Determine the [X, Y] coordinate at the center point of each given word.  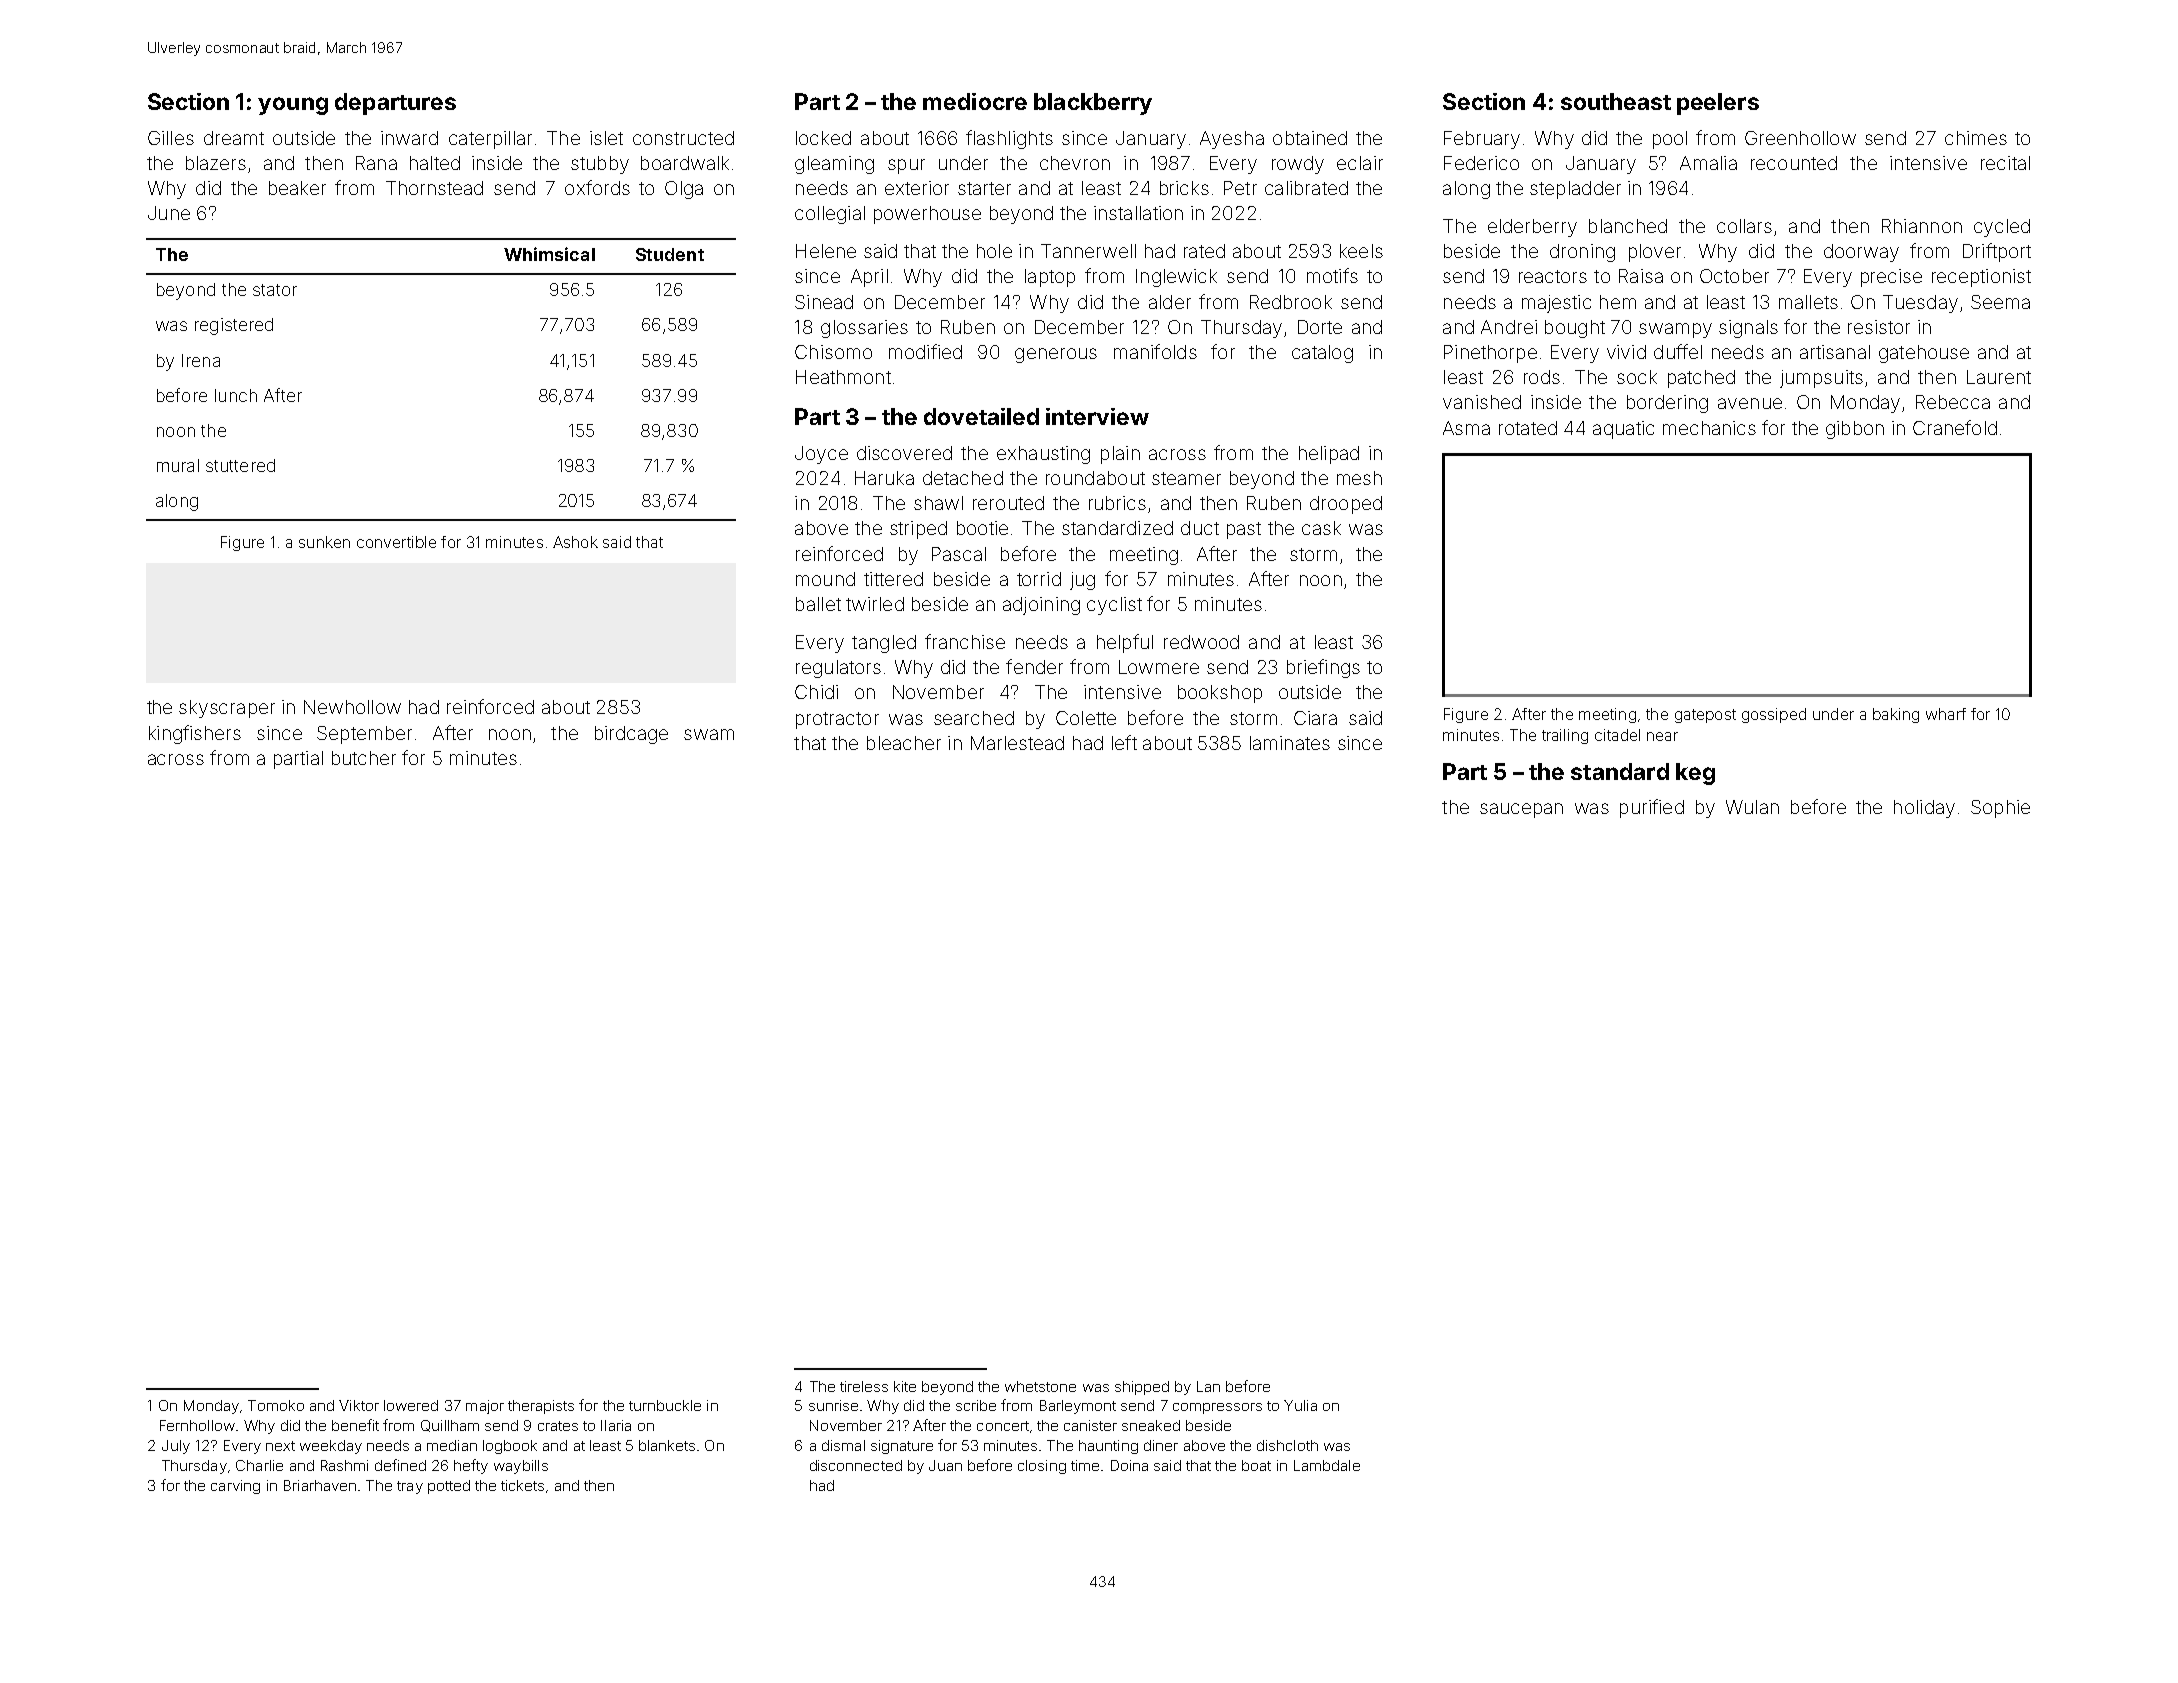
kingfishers [195, 734]
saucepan [1521, 810]
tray [410, 1487]
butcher [364, 758]
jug [1082, 581]
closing [1042, 1467]
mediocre [975, 101]
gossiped [1774, 715]
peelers [1718, 104]
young [293, 106]
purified [1652, 808]
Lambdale [1327, 1465]
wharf [1946, 714]
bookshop [1220, 694]
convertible [396, 542]
